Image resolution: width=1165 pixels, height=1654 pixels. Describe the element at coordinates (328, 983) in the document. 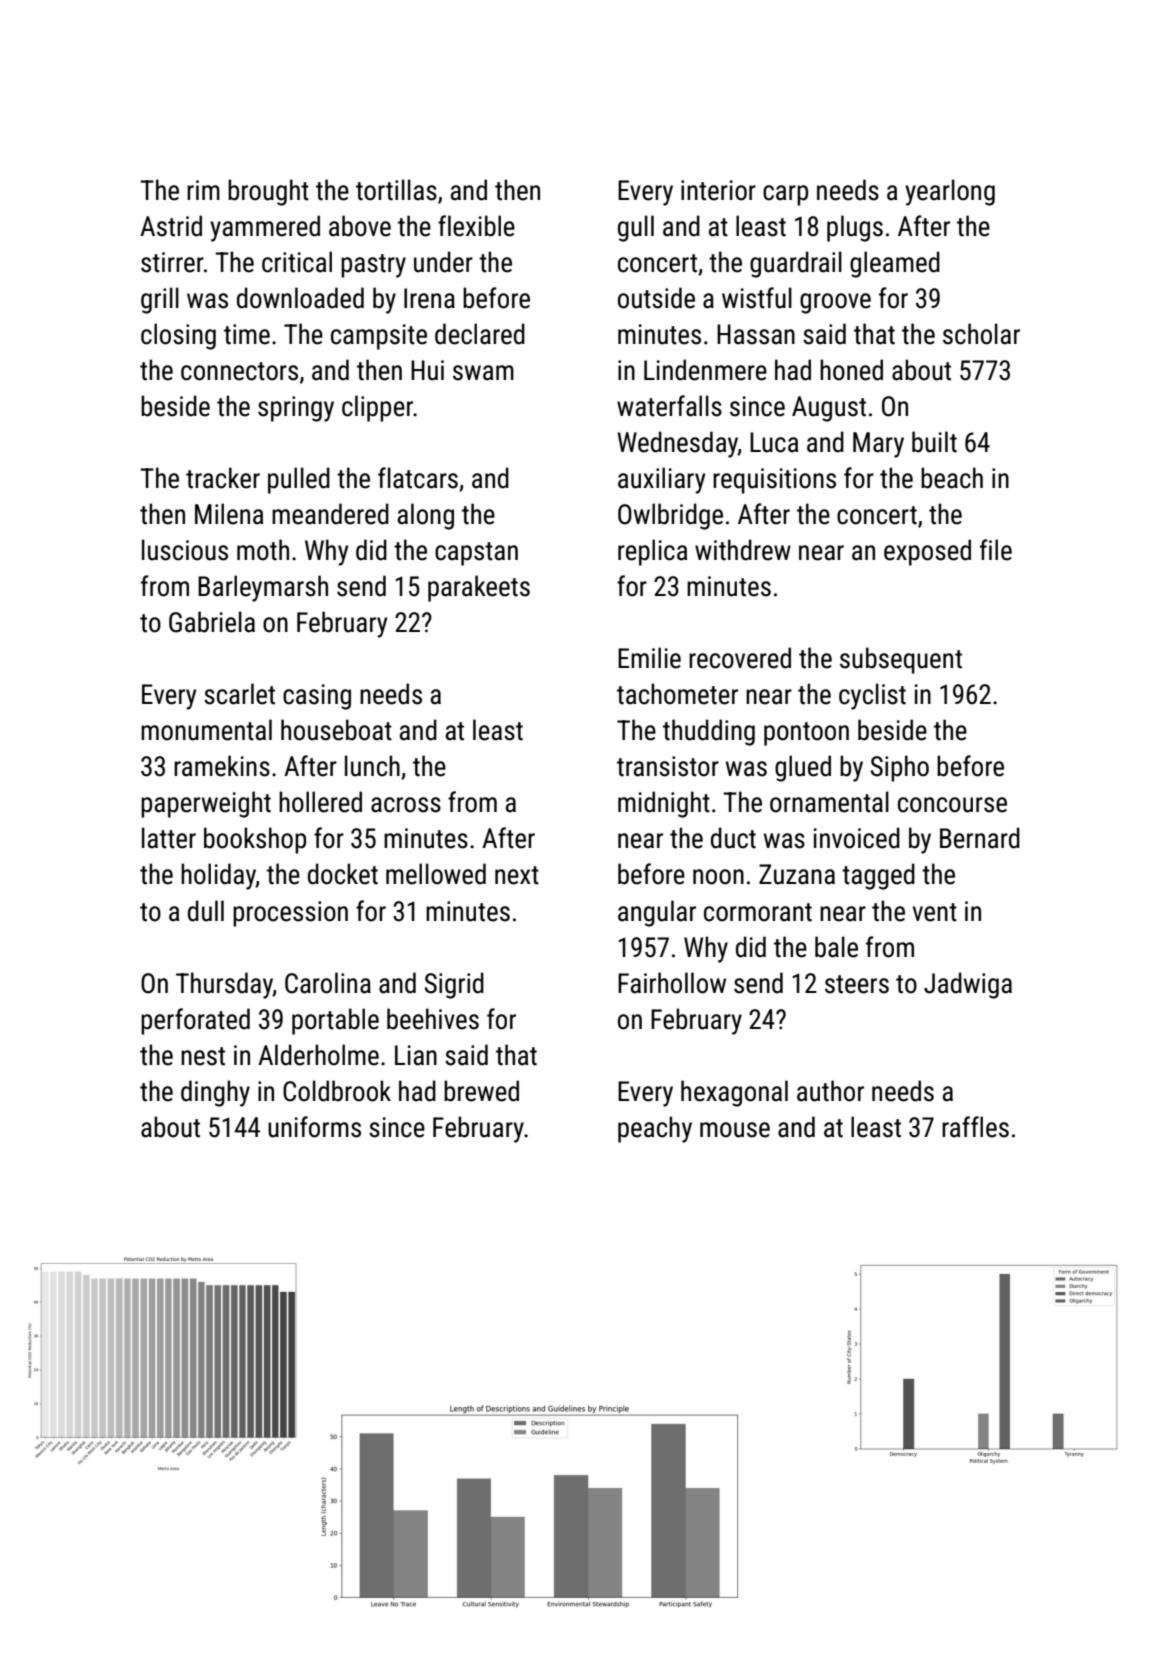

I see `Carolina` at that location.
